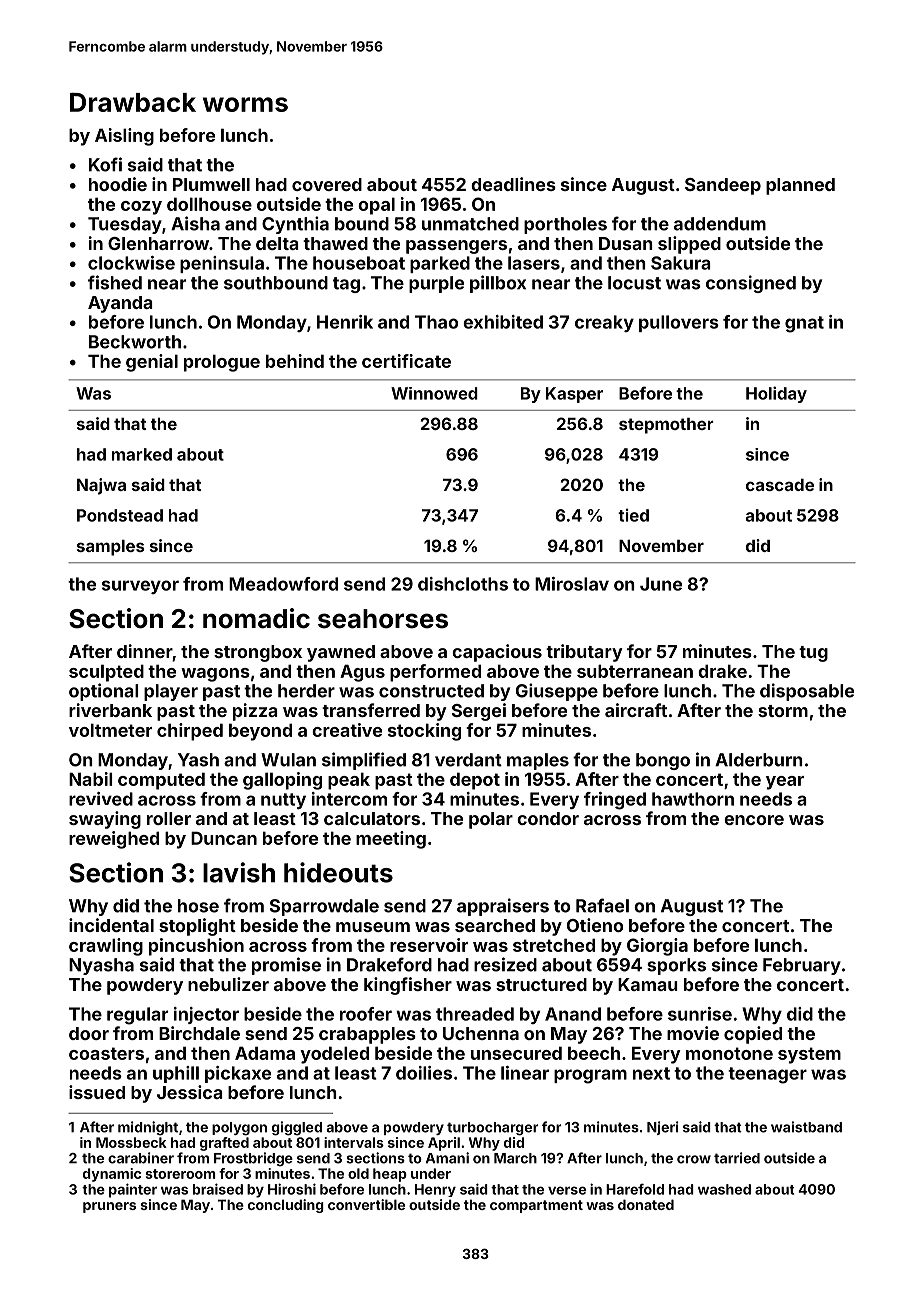 The image size is (924, 1308). Describe the element at coordinates (783, 711) in the screenshot. I see `storm` at that location.
